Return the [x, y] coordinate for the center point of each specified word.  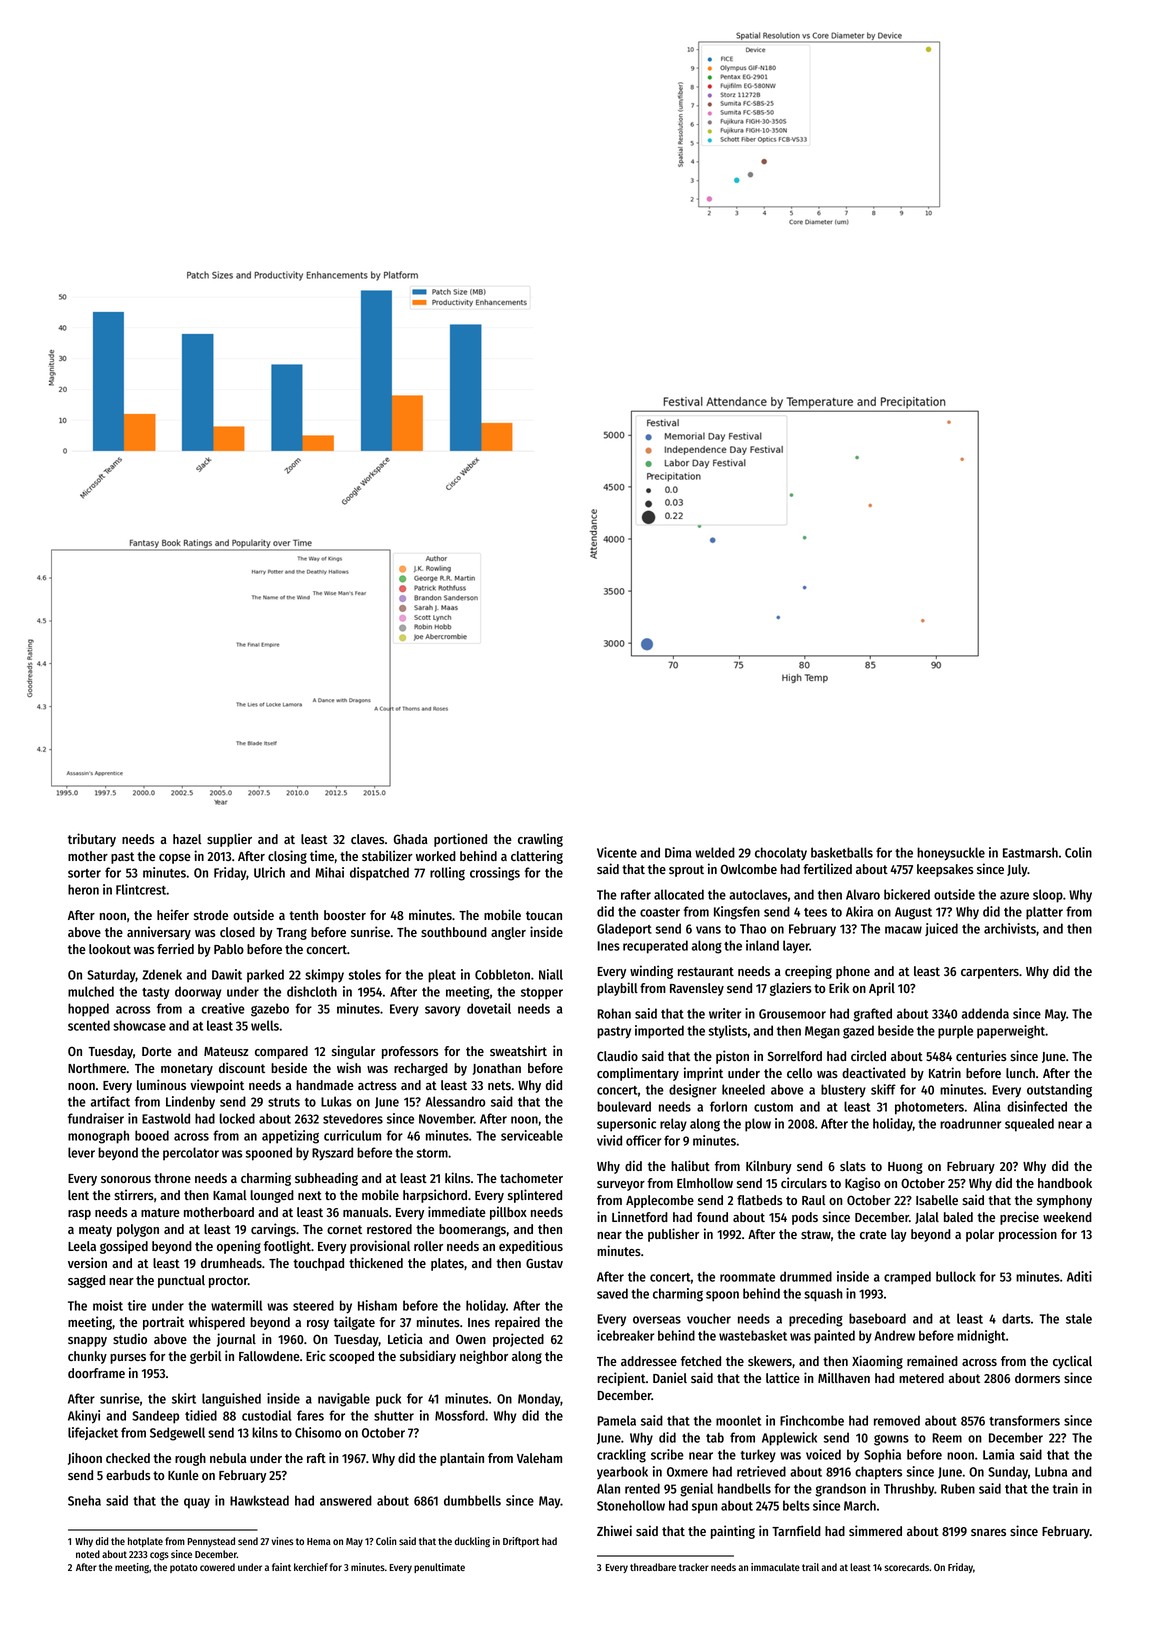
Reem [947, 1438]
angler [508, 933]
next [310, 1195]
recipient [621, 1379]
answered [346, 1500]
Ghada [411, 839]
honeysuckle [951, 854]
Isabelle [937, 1200]
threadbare [653, 1567]
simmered [875, 1530]
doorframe [96, 1373]
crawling [540, 840]
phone [853, 972]
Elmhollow [705, 1183]
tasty [155, 994]
